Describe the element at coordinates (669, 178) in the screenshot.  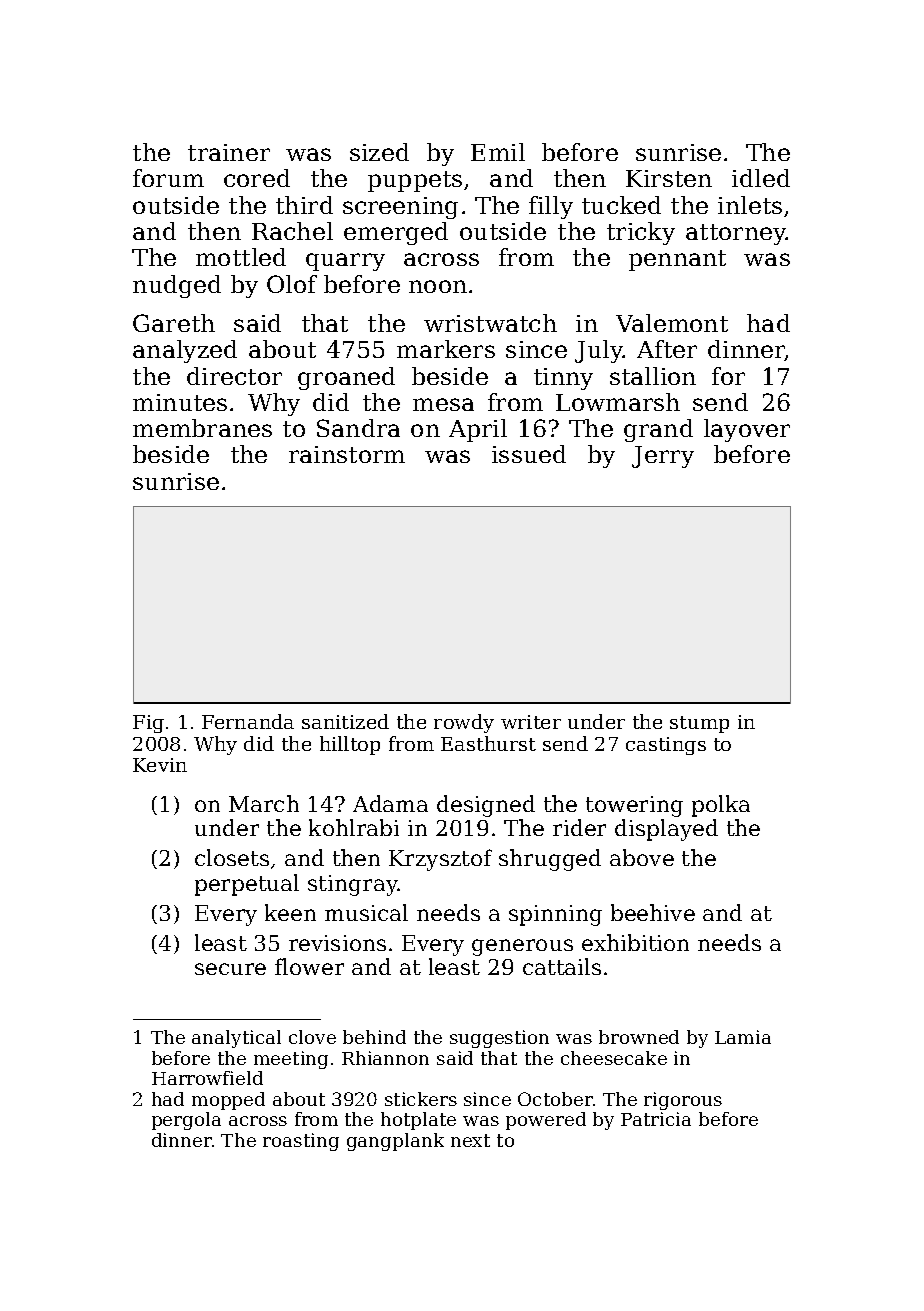
I see `Kirsten` at that location.
